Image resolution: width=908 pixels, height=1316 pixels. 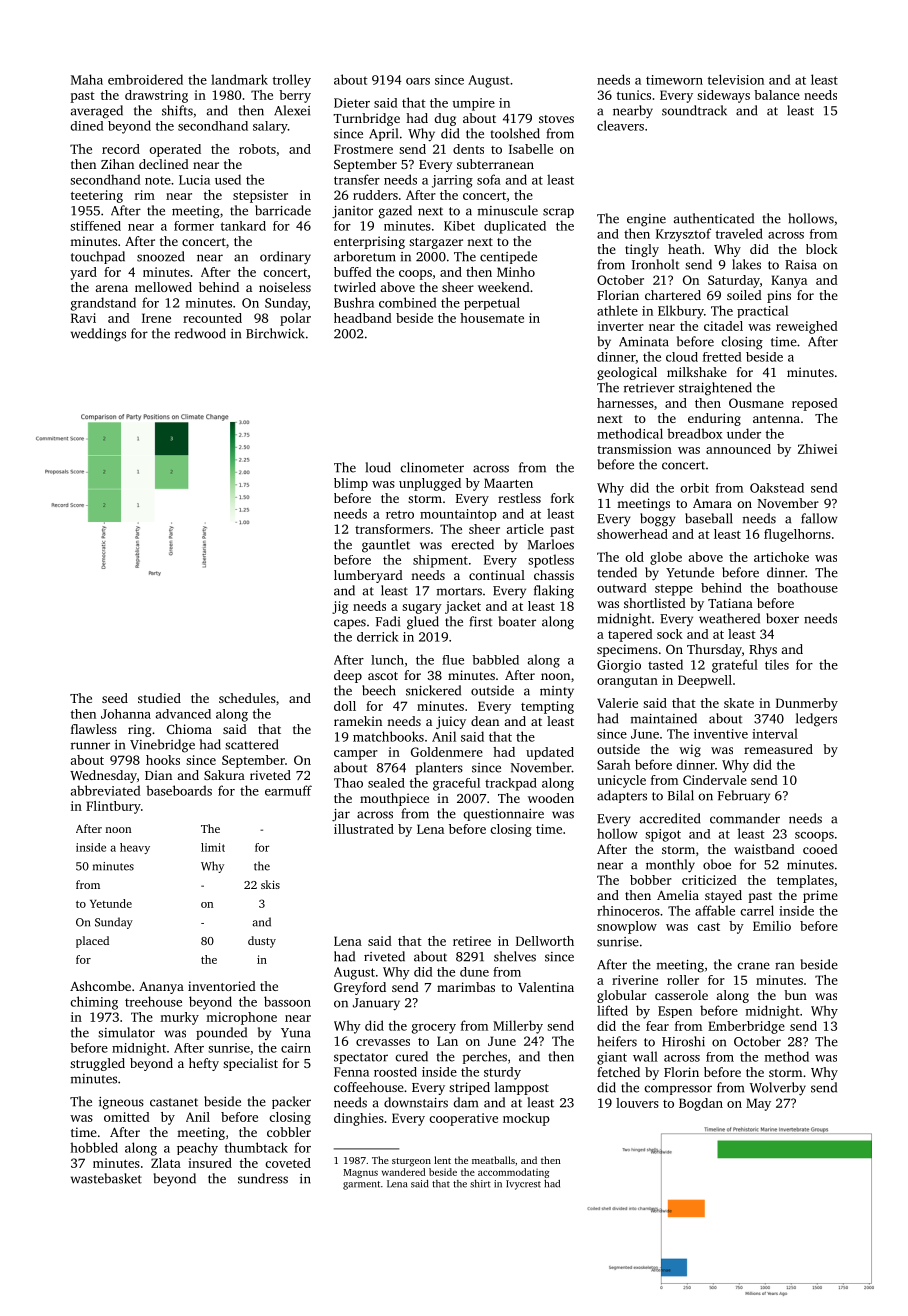 What do you see at coordinates (288, 1163) in the image?
I see `coveted` at bounding box center [288, 1163].
